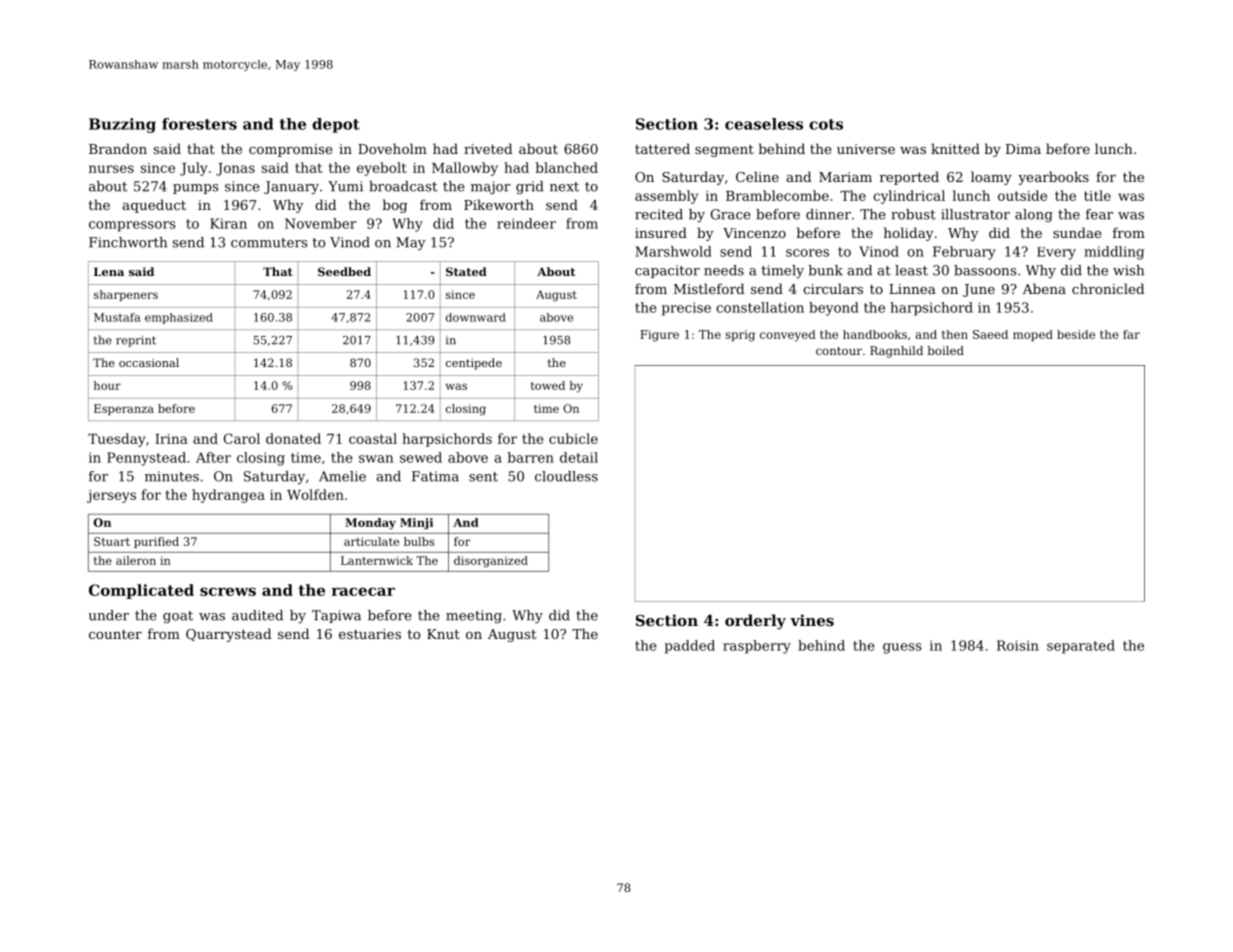  What do you see at coordinates (336, 125) in the page?
I see `depot` at bounding box center [336, 125].
